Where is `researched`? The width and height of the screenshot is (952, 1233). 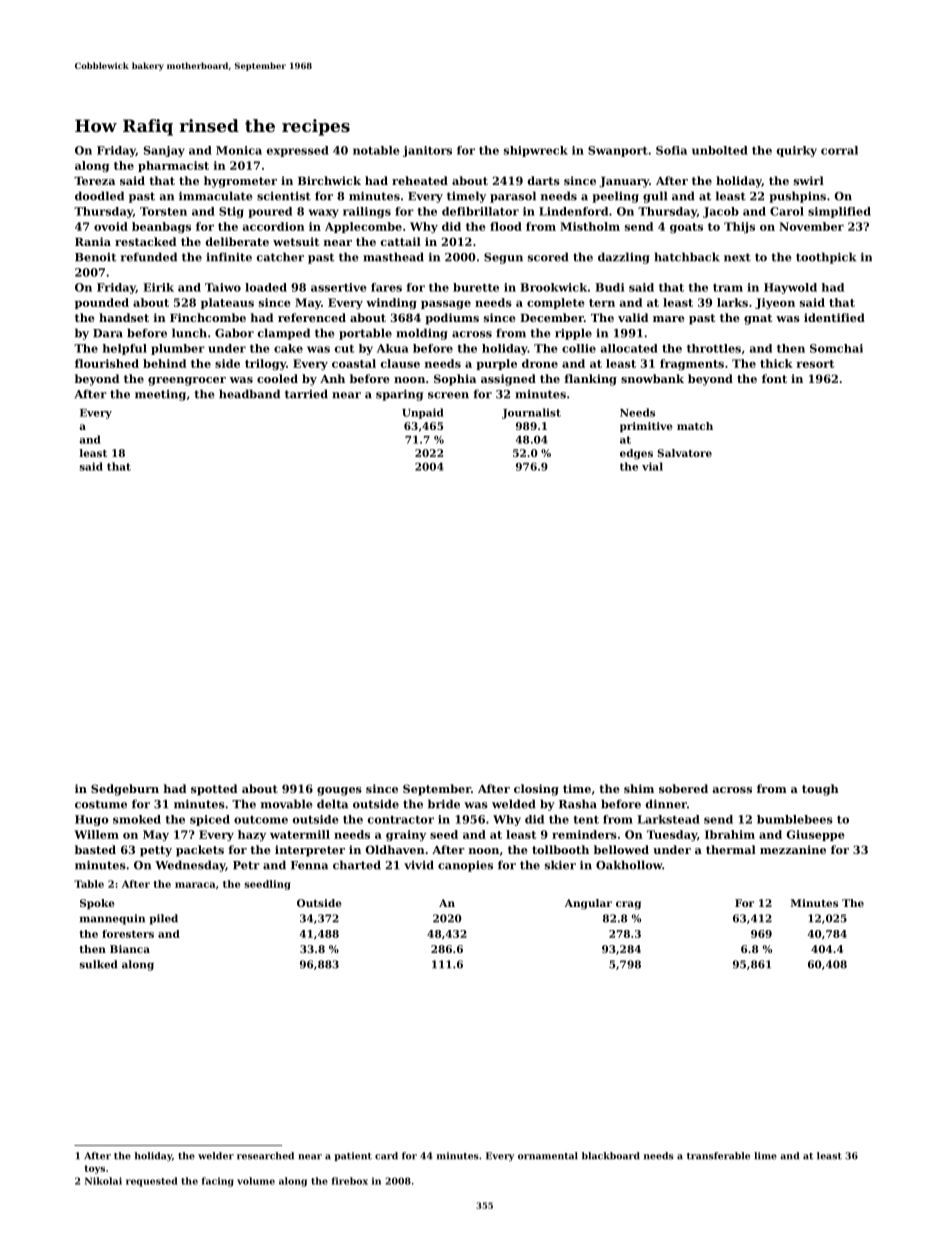
researched is located at coordinates (265, 1156).
